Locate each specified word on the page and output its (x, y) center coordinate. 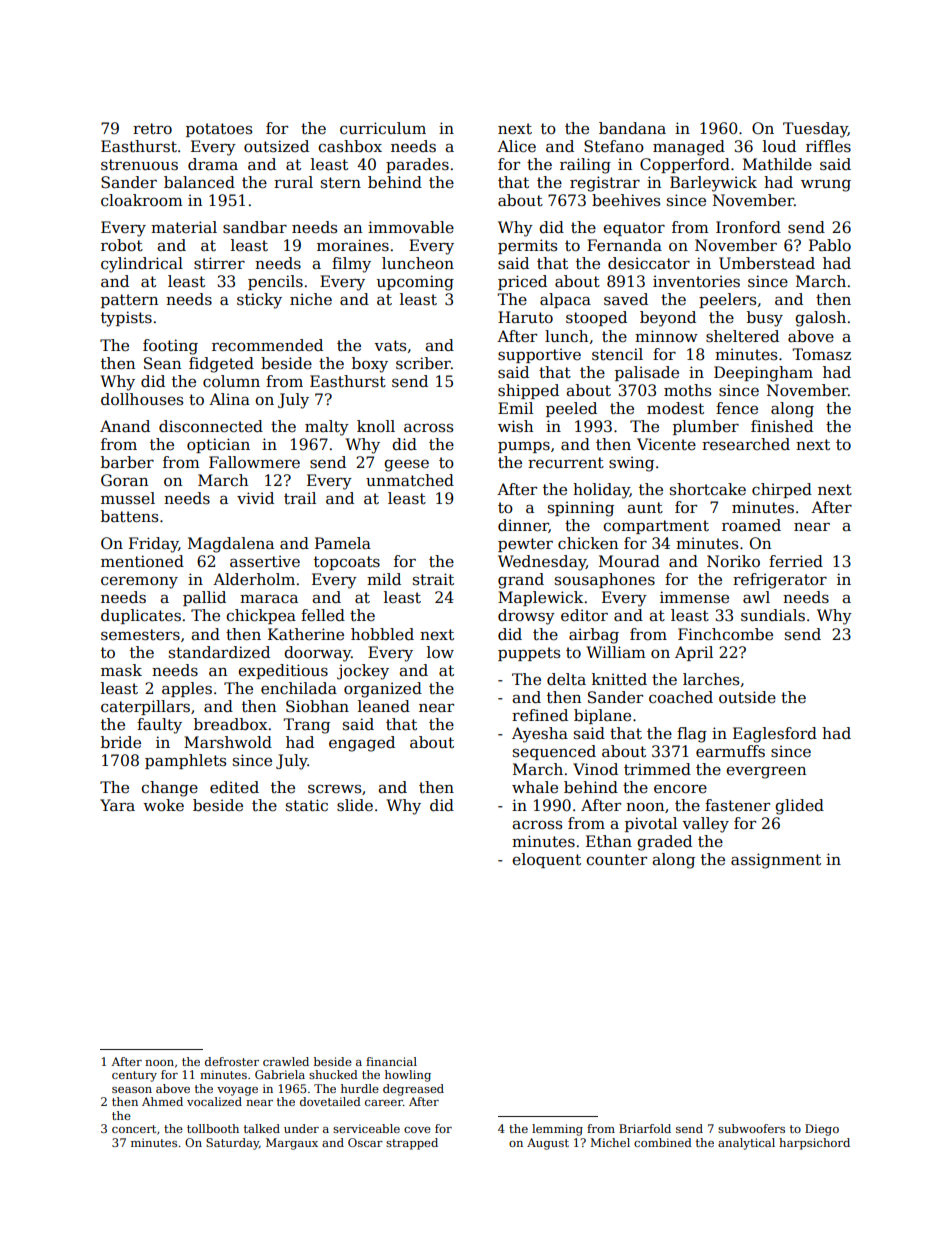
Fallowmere (254, 462)
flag (692, 735)
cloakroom (142, 200)
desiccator (649, 263)
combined (663, 1142)
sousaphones (605, 580)
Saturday (232, 1144)
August (548, 1144)
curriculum (383, 128)
